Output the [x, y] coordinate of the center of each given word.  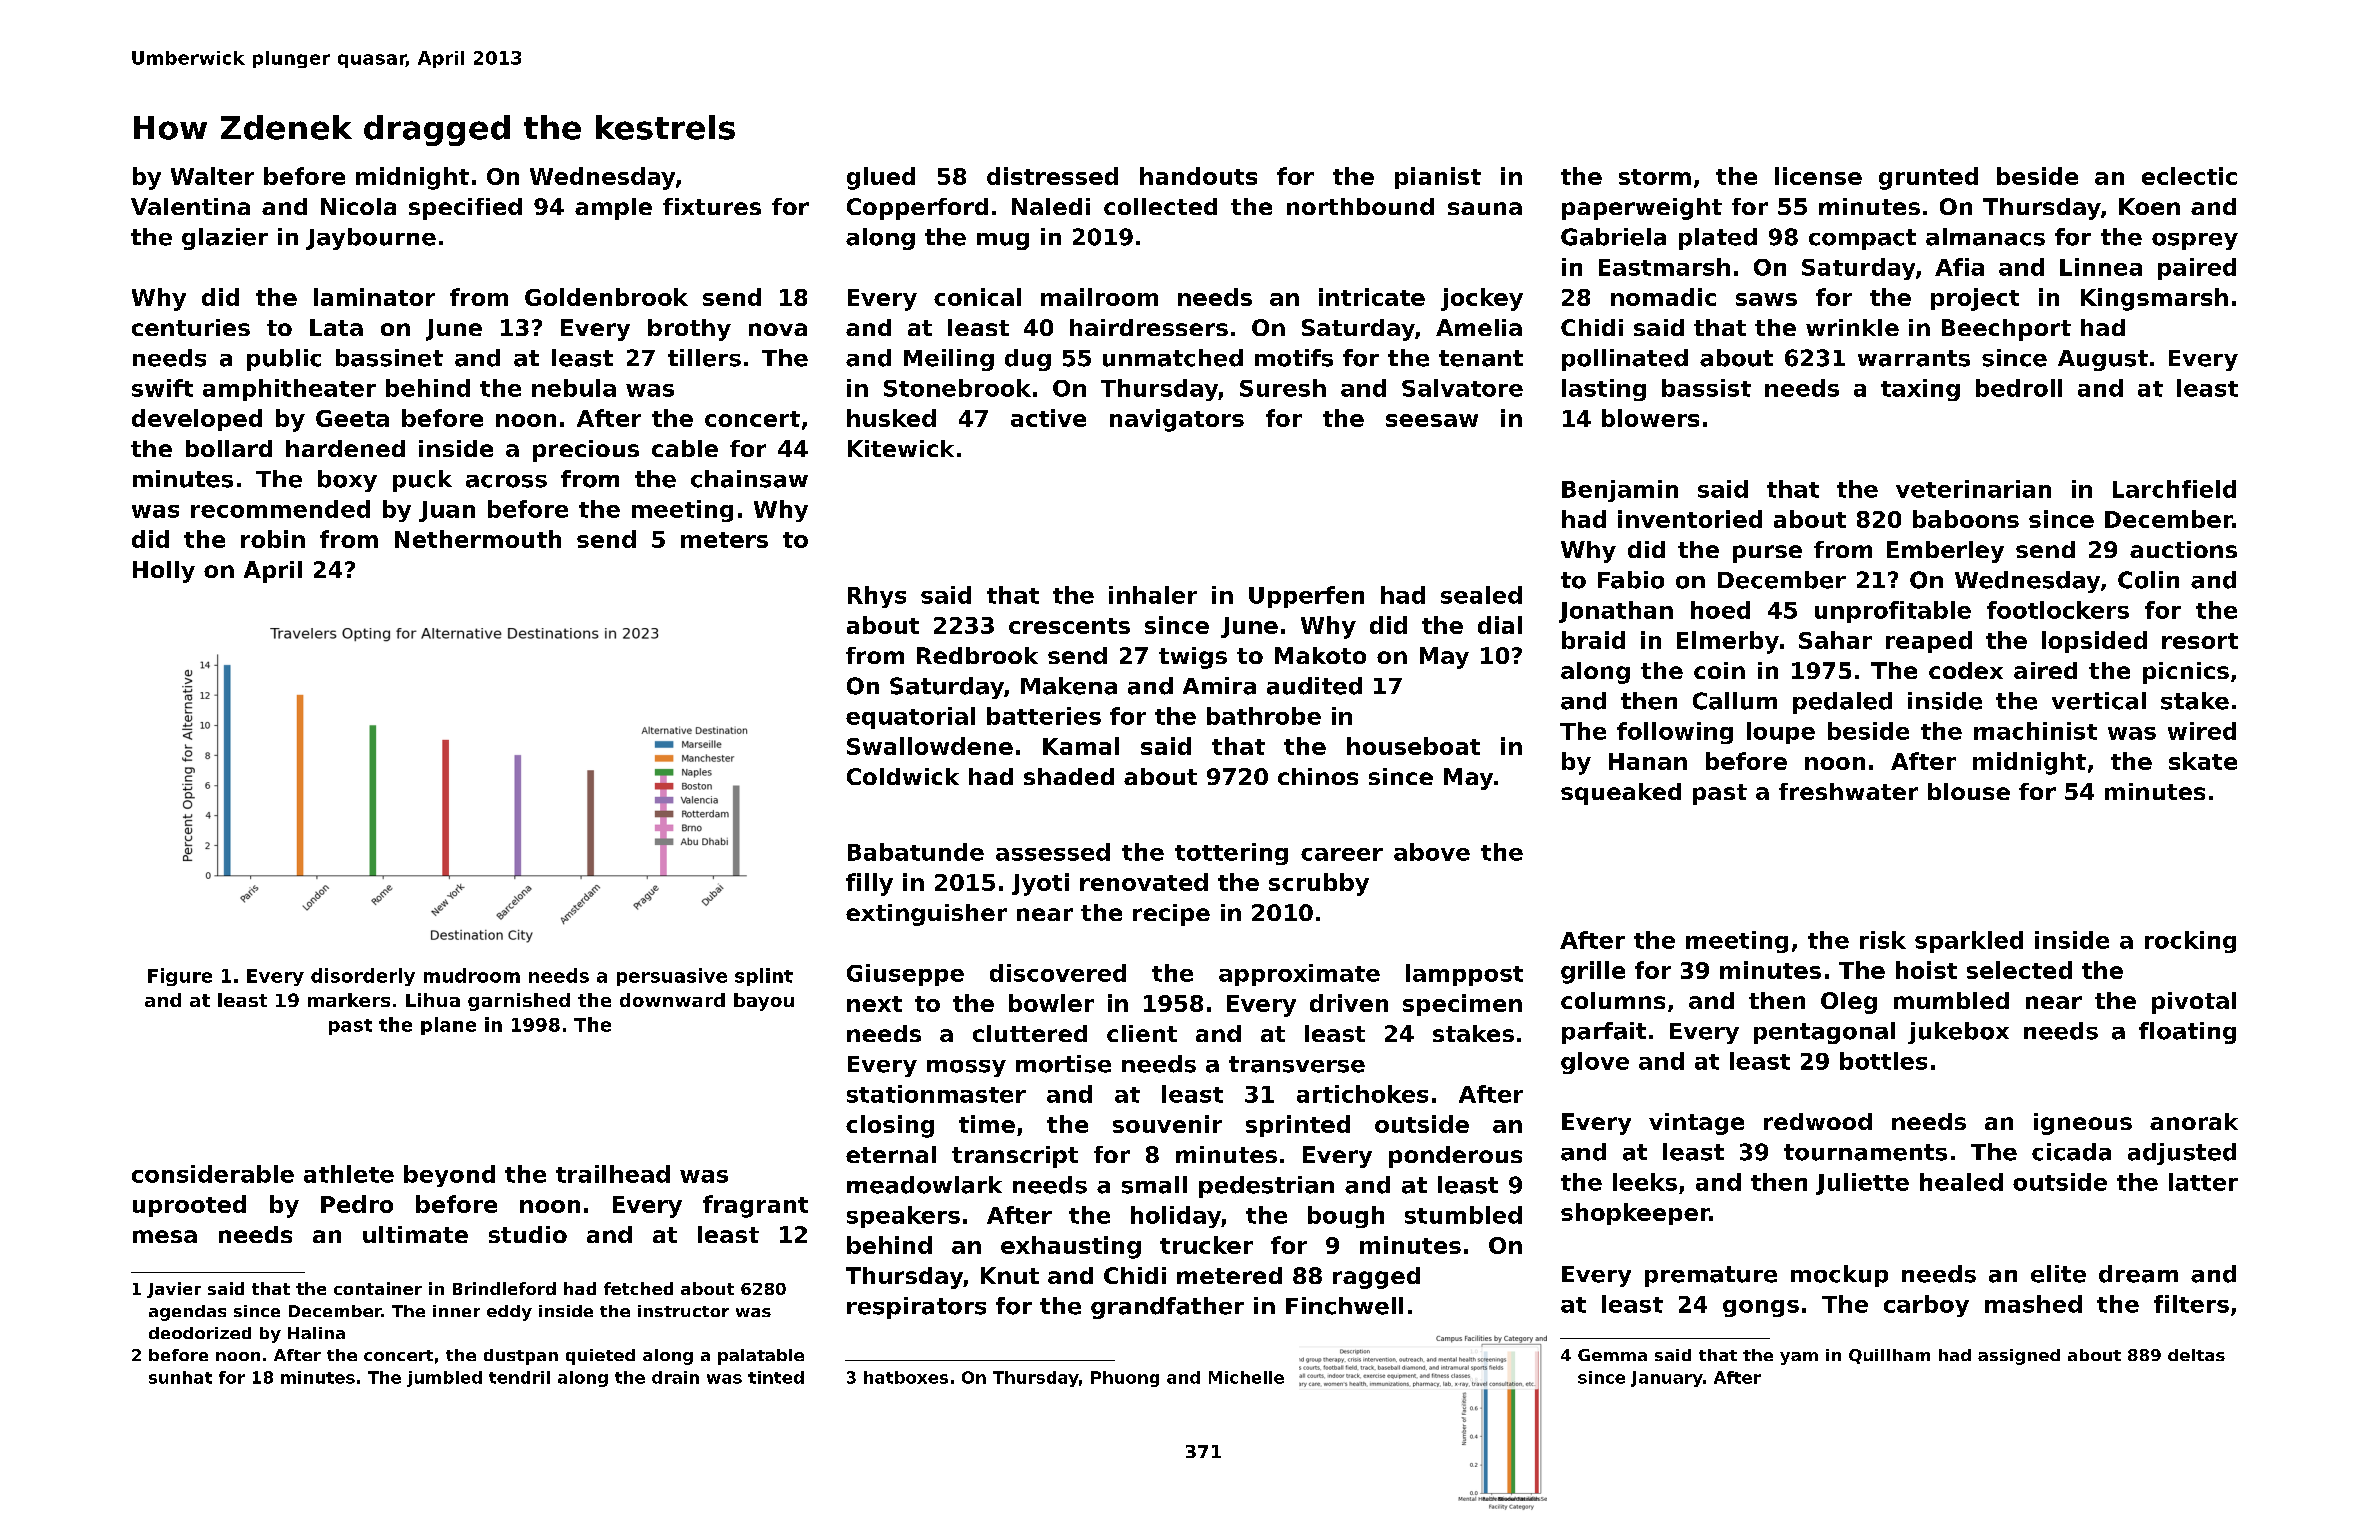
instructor [683, 1311]
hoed [1720, 610]
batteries [1044, 716]
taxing [1920, 390]
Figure [180, 977]
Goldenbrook [606, 297]
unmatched [1173, 358]
